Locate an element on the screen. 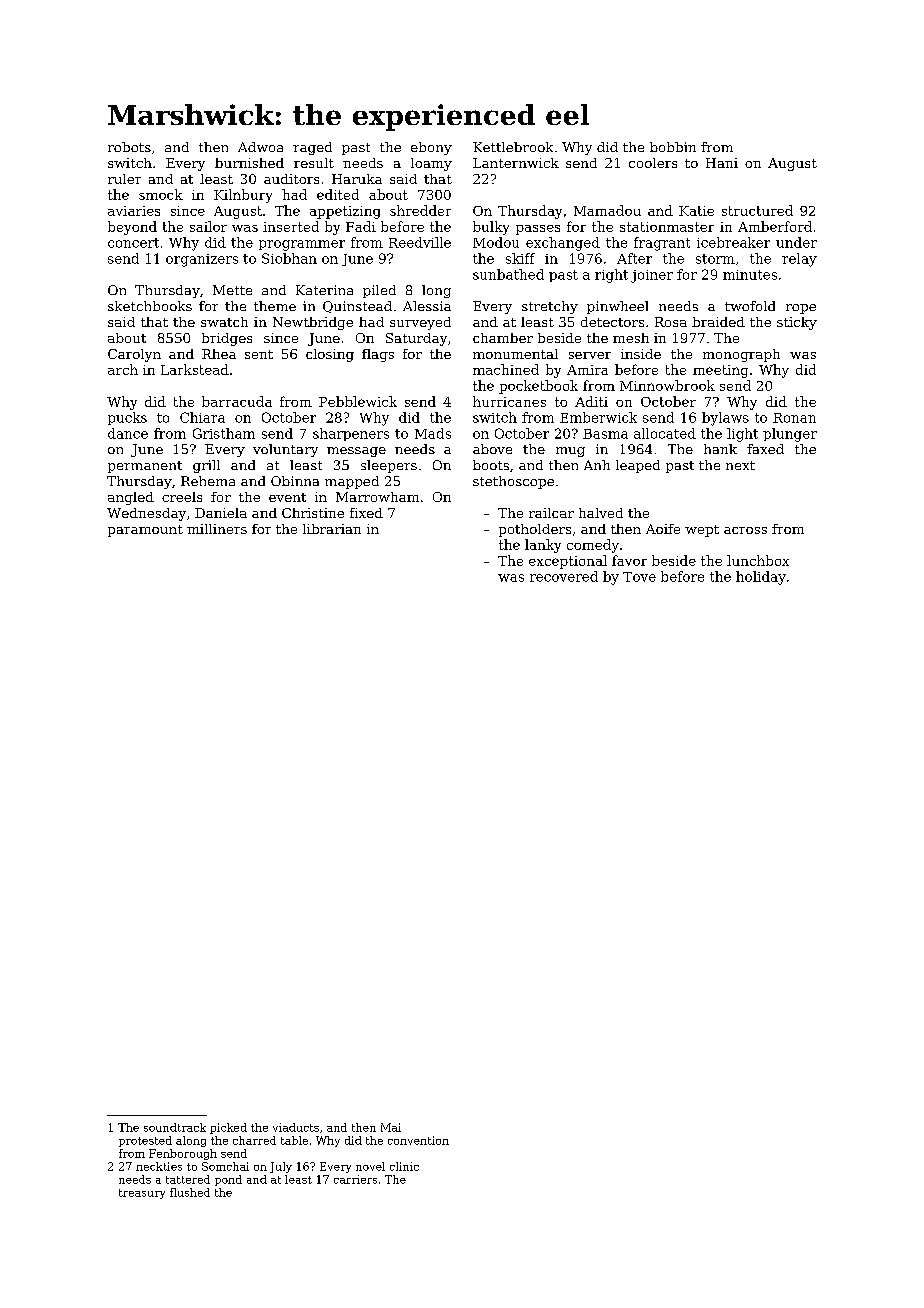 The image size is (924, 1308). viaducts is located at coordinates (296, 1127).
